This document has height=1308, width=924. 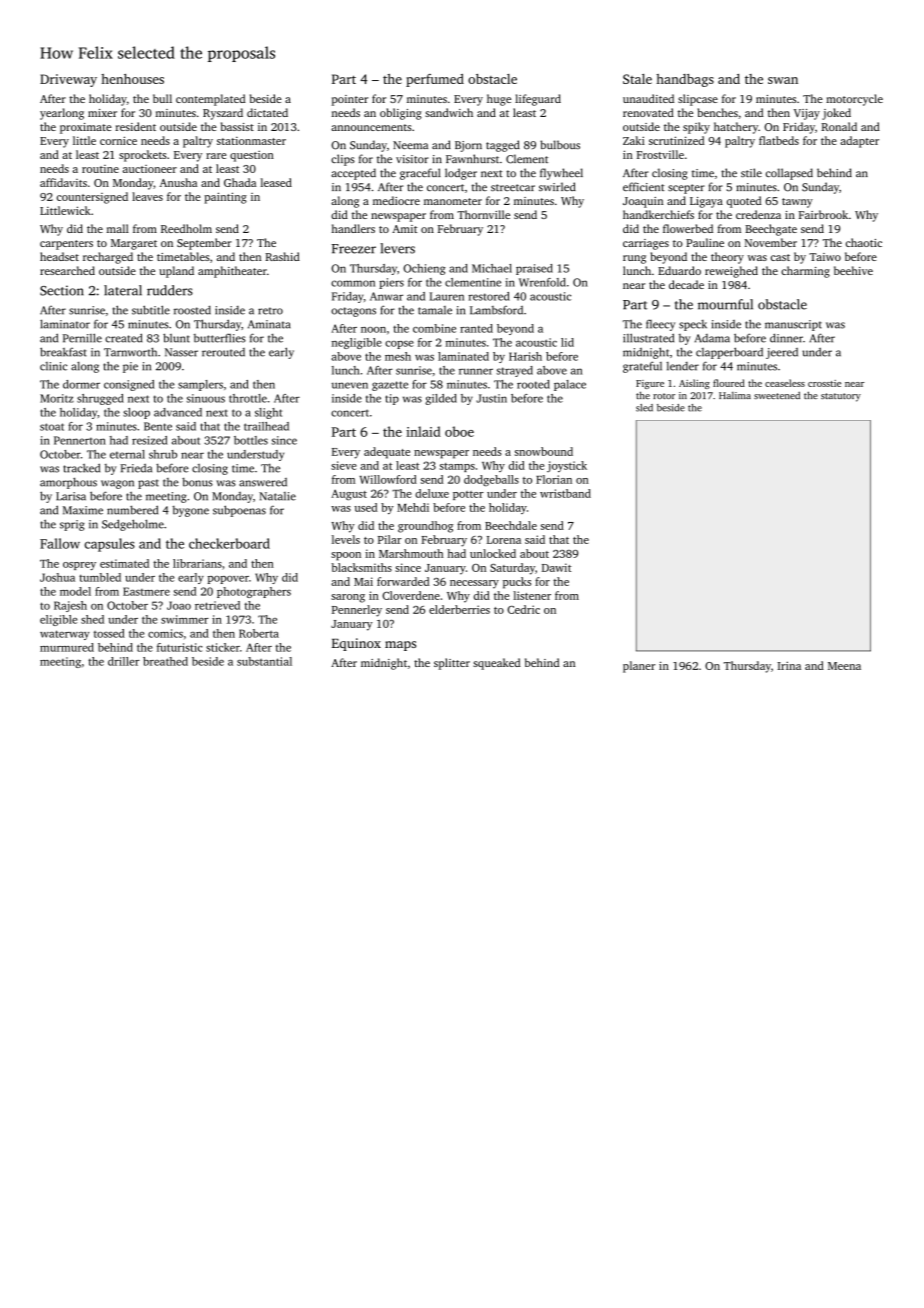 What do you see at coordinates (124, 661) in the document?
I see `driller` at bounding box center [124, 661].
